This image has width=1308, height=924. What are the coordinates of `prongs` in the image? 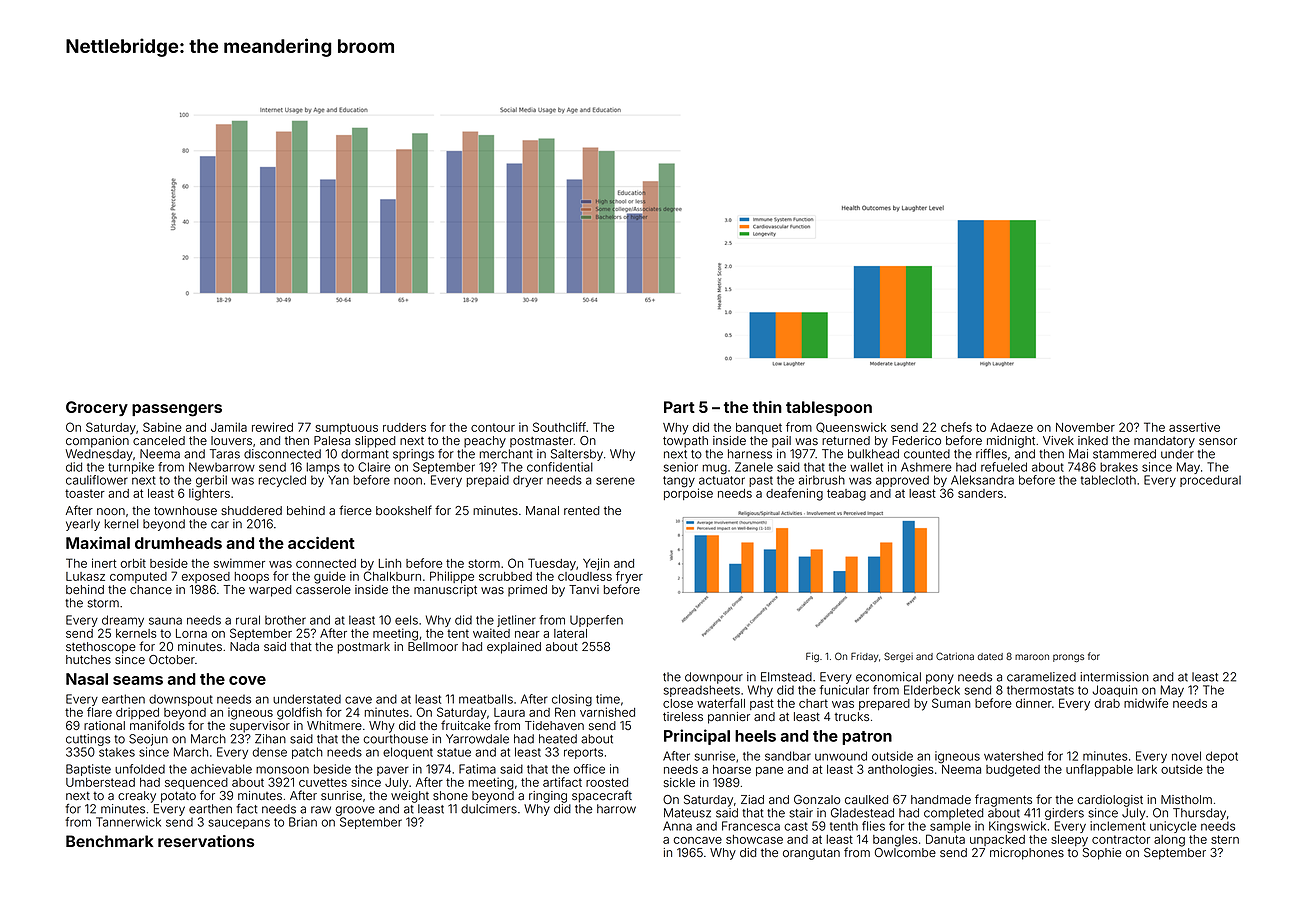 It's located at (1068, 658).
